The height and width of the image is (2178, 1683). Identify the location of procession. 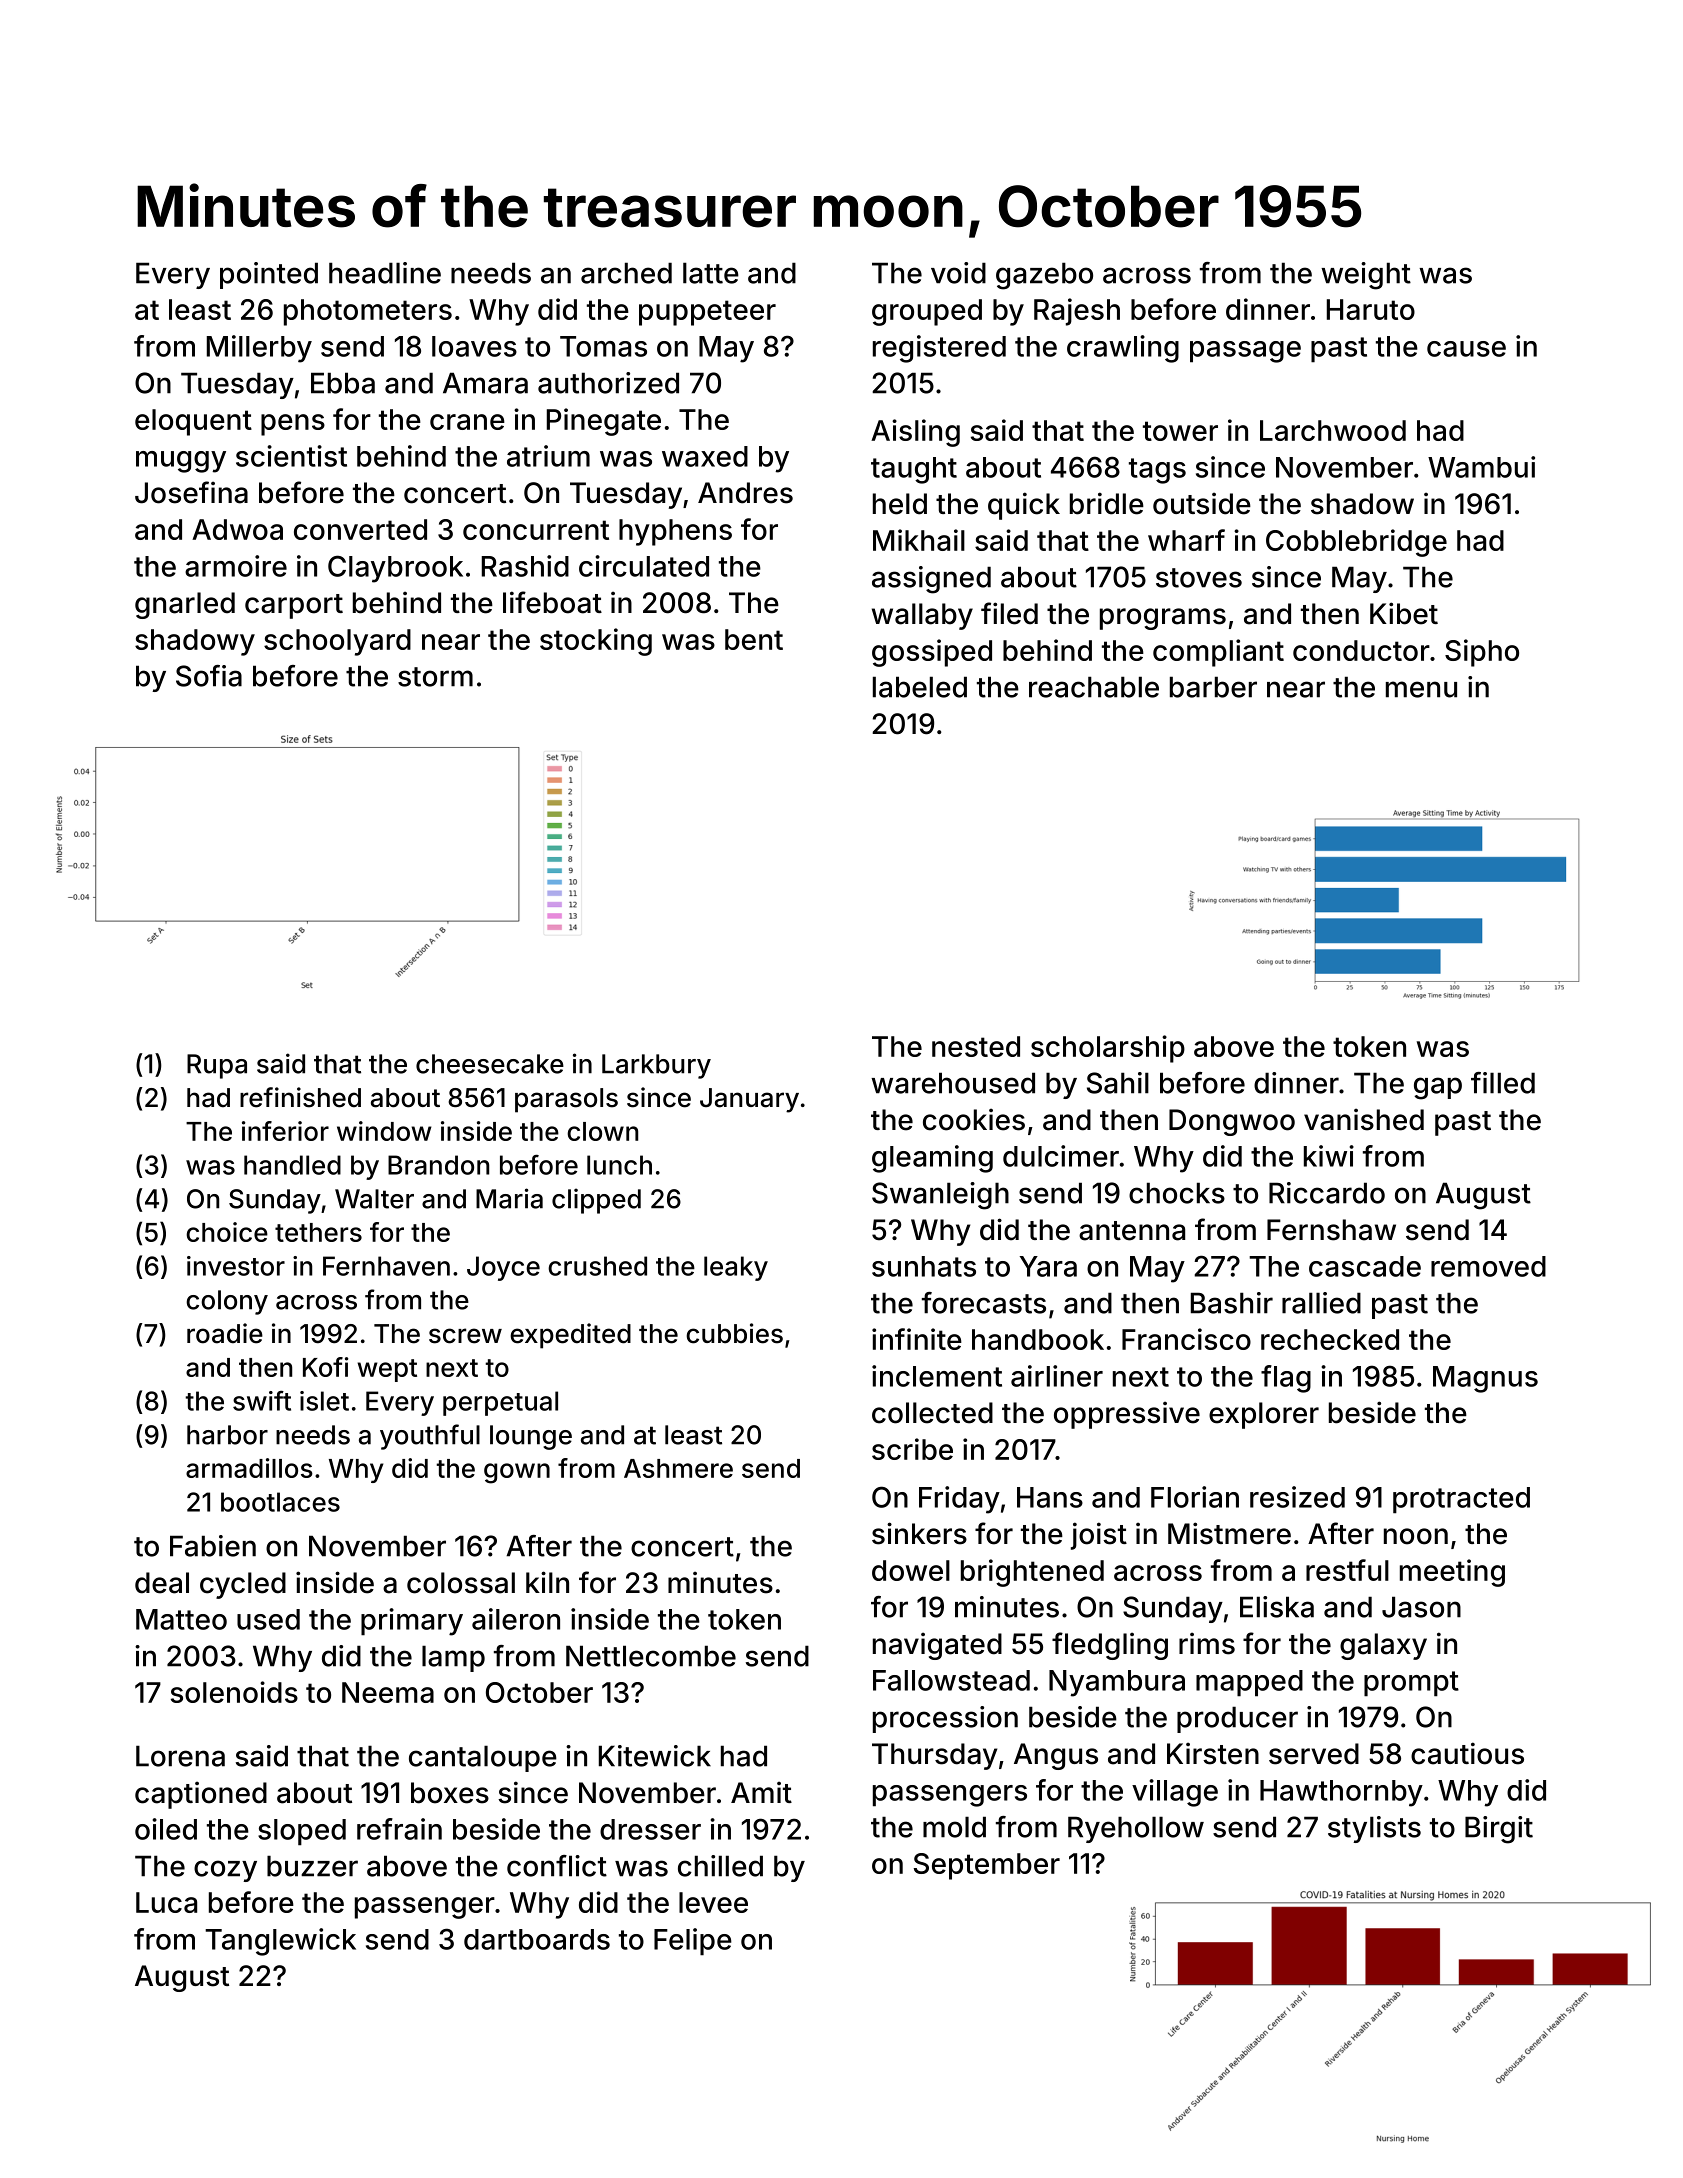
(945, 1719).
